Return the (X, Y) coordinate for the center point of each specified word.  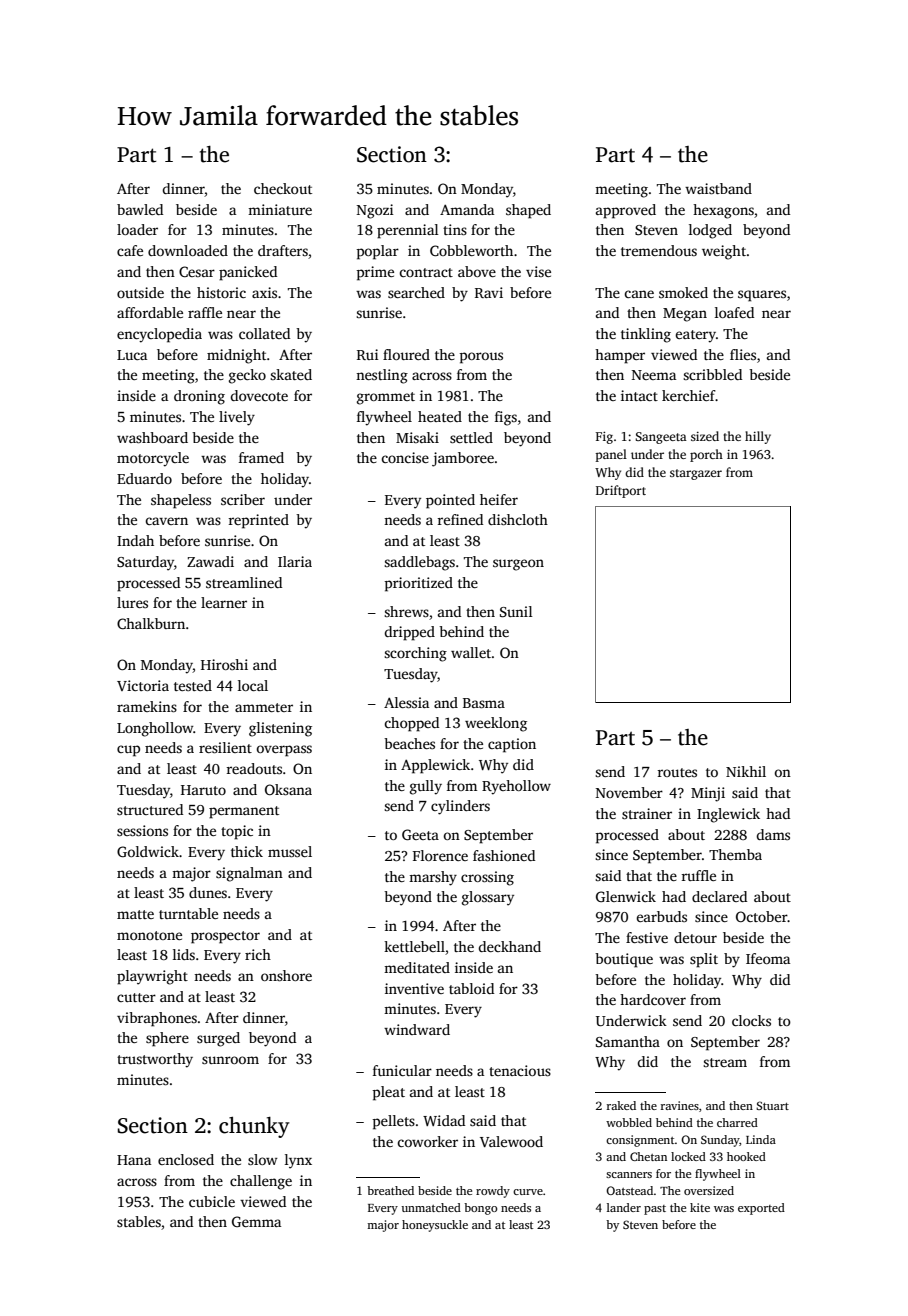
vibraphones (157, 1019)
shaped (528, 211)
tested (193, 685)
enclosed (186, 1159)
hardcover (653, 999)
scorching (415, 654)
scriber (243, 499)
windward (417, 1029)
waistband (718, 188)
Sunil (516, 611)
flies (743, 354)
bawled (140, 209)
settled (471, 437)
